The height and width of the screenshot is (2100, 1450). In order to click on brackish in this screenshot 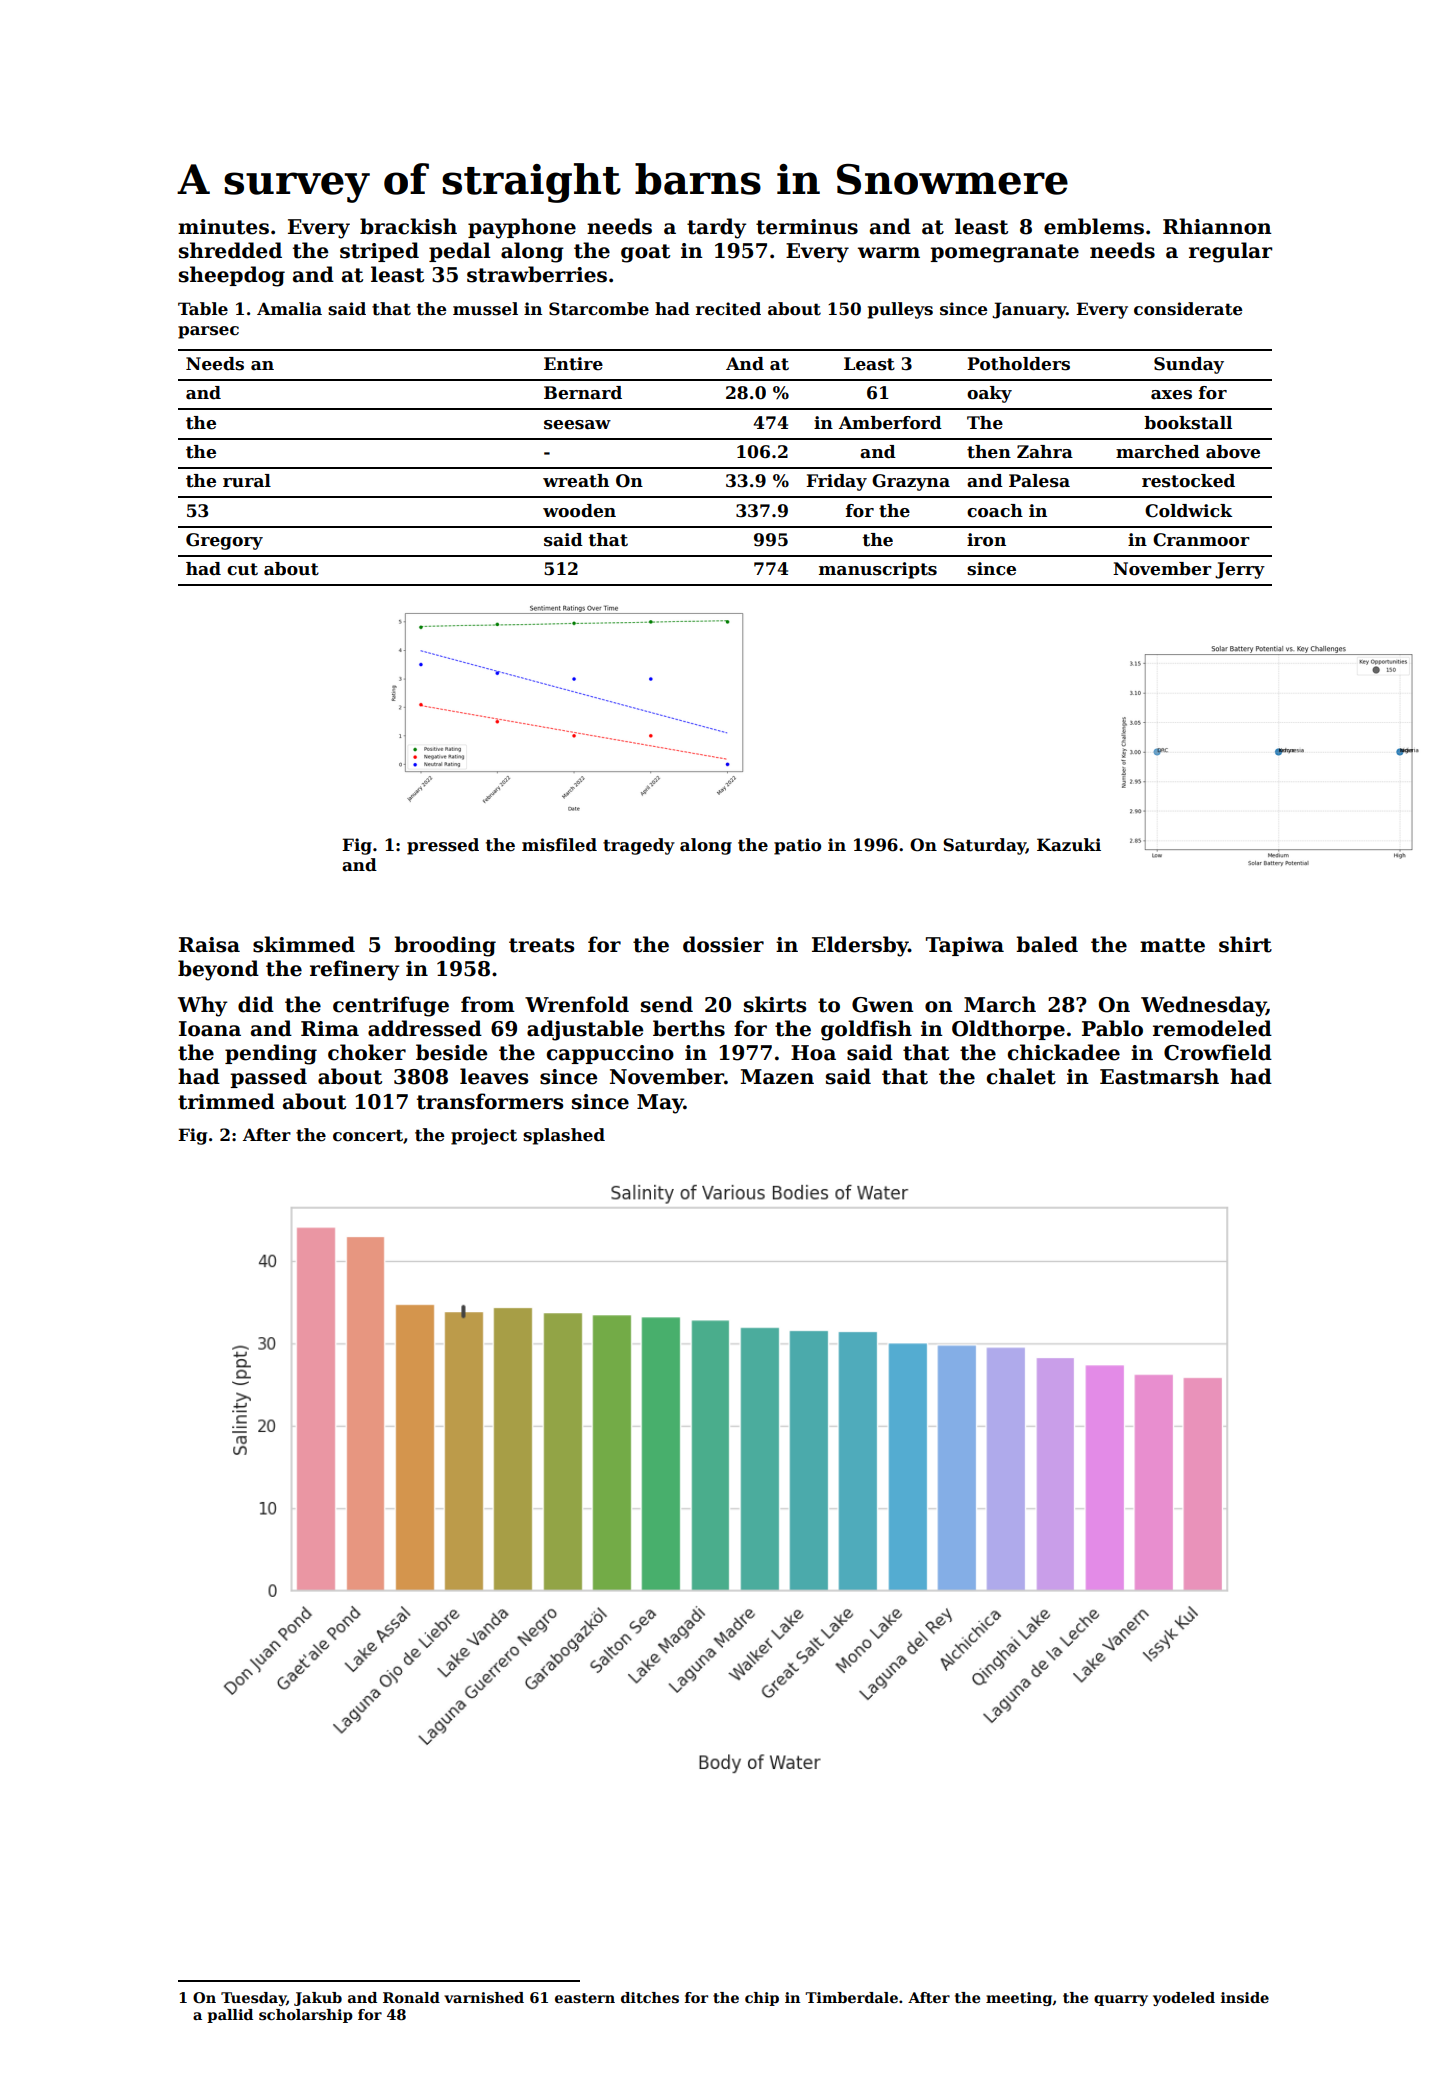, I will do `click(408, 226)`.
